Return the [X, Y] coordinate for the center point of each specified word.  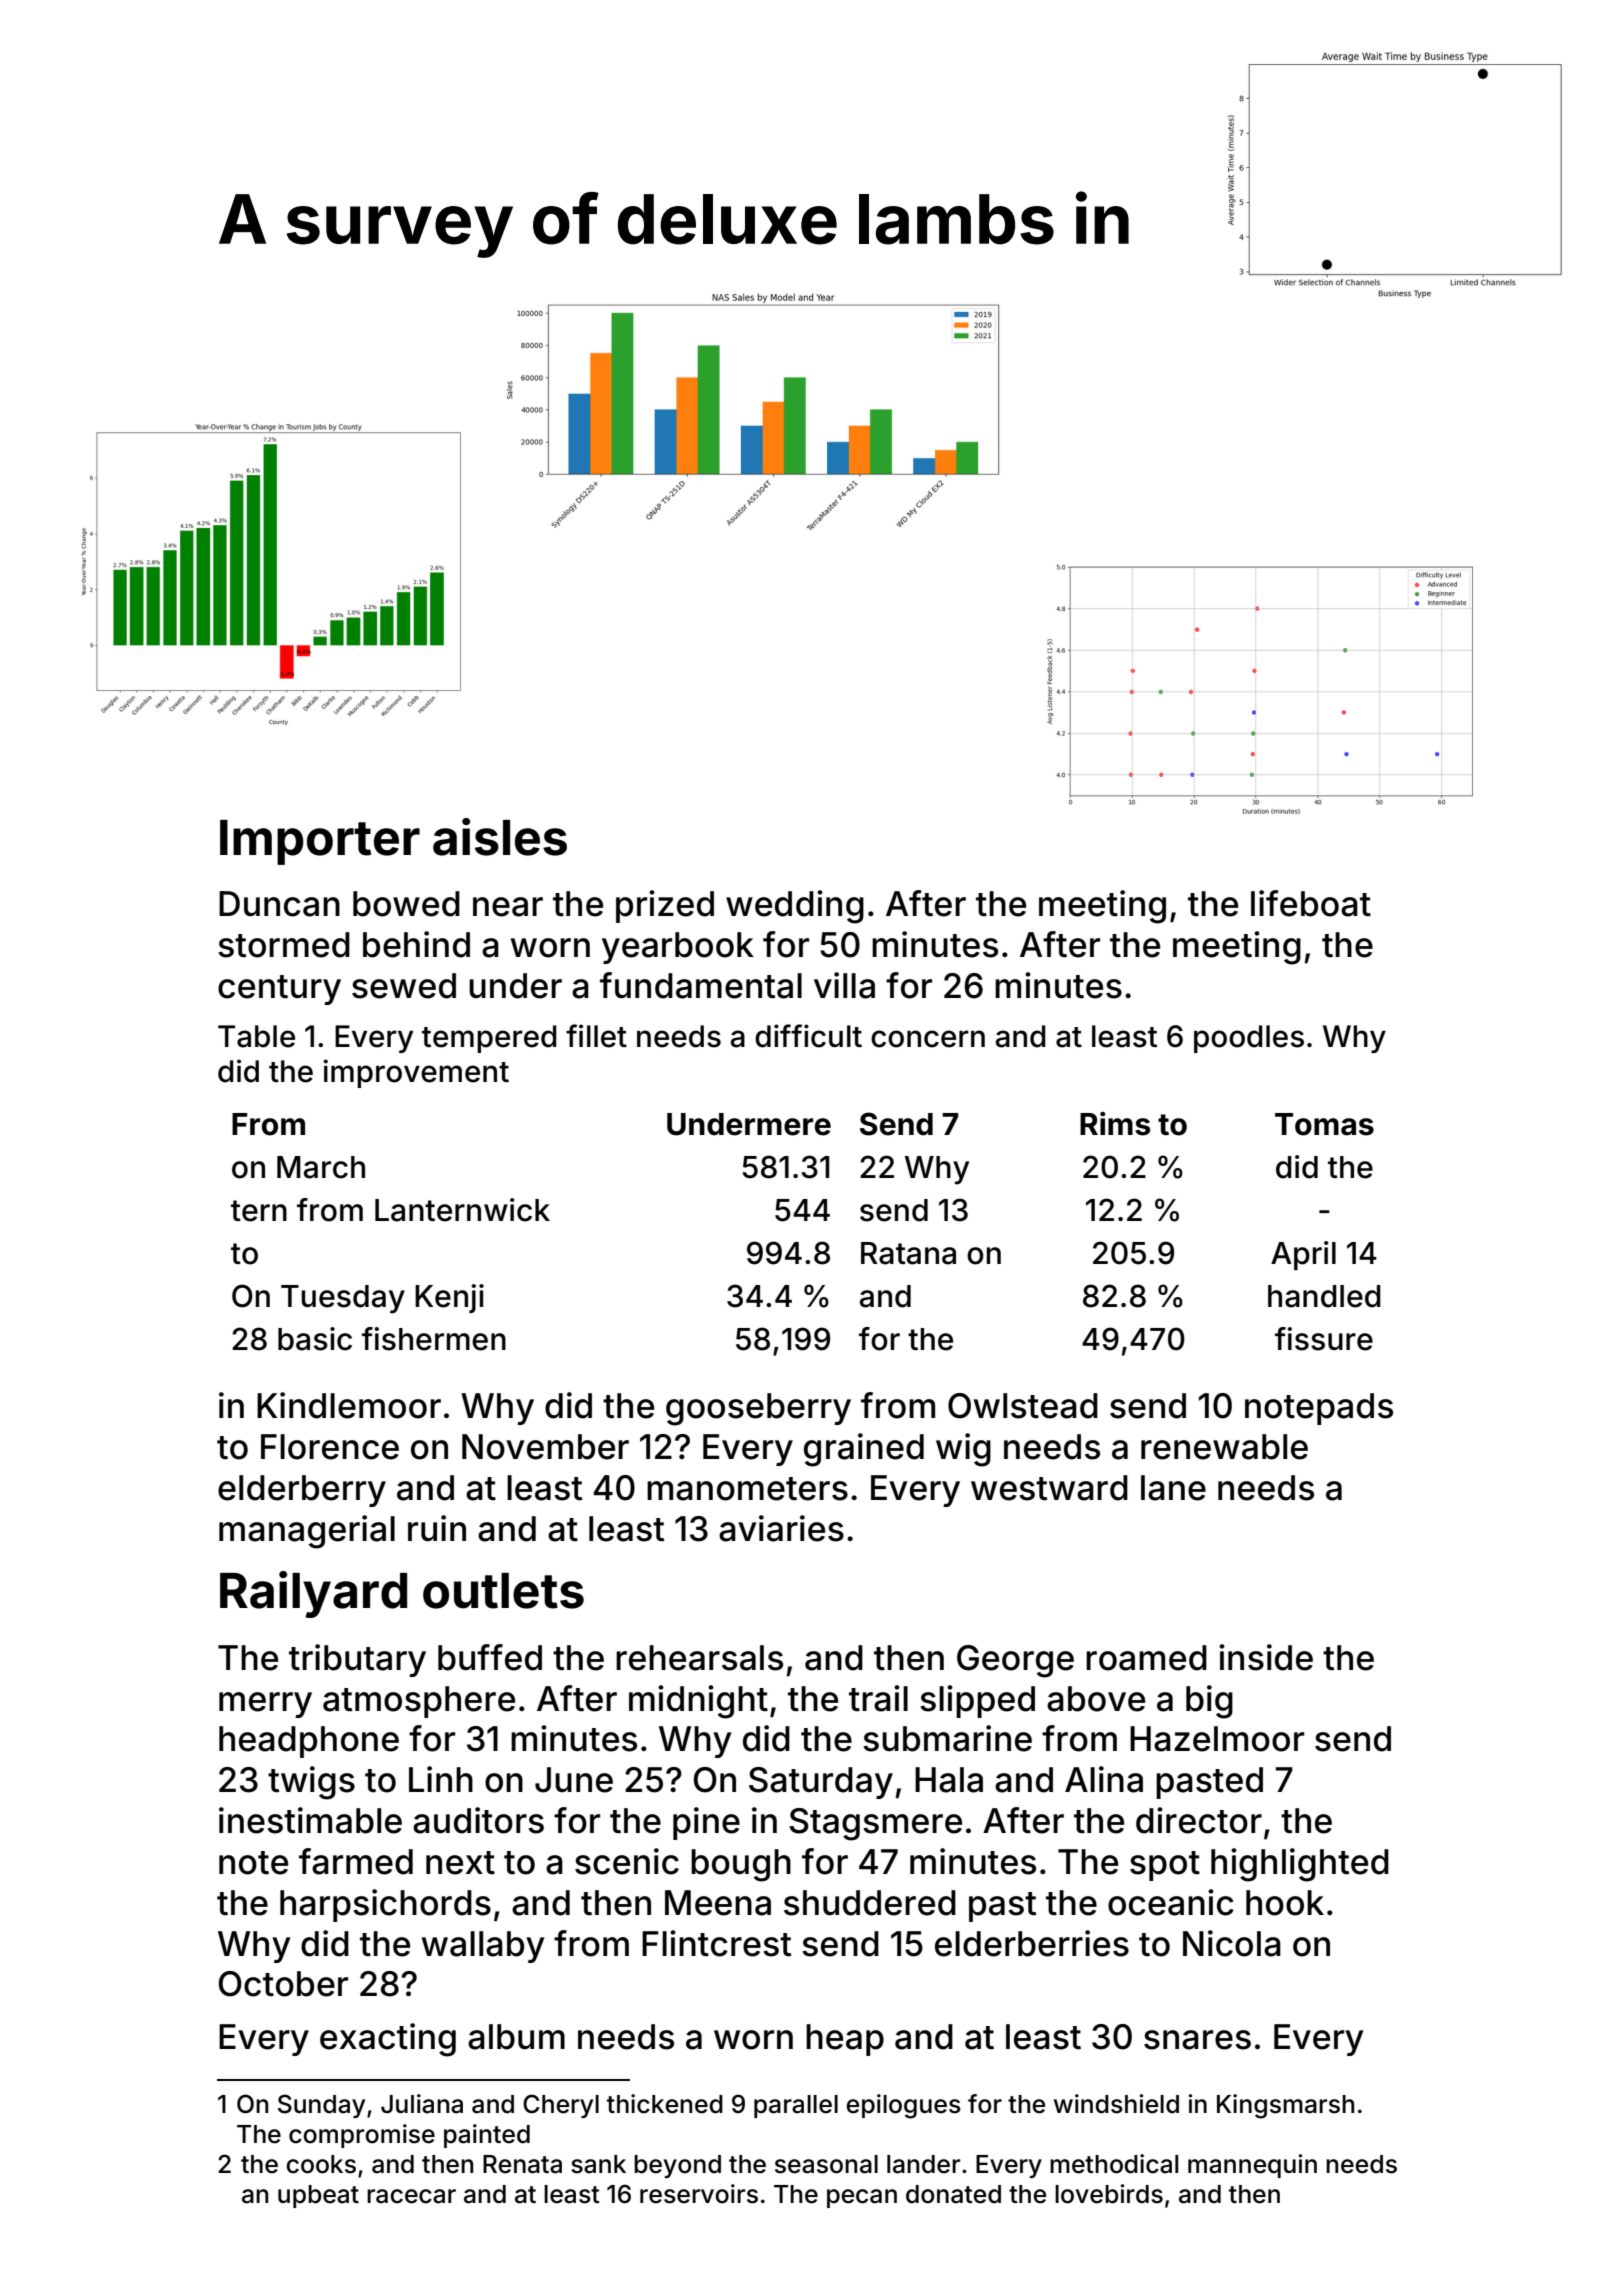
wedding [795, 907]
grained [864, 1450]
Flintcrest [716, 1943]
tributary [357, 1660]
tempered [489, 1039]
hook [1285, 1903]
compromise [362, 2136]
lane [1173, 1488]
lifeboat [1311, 903]
